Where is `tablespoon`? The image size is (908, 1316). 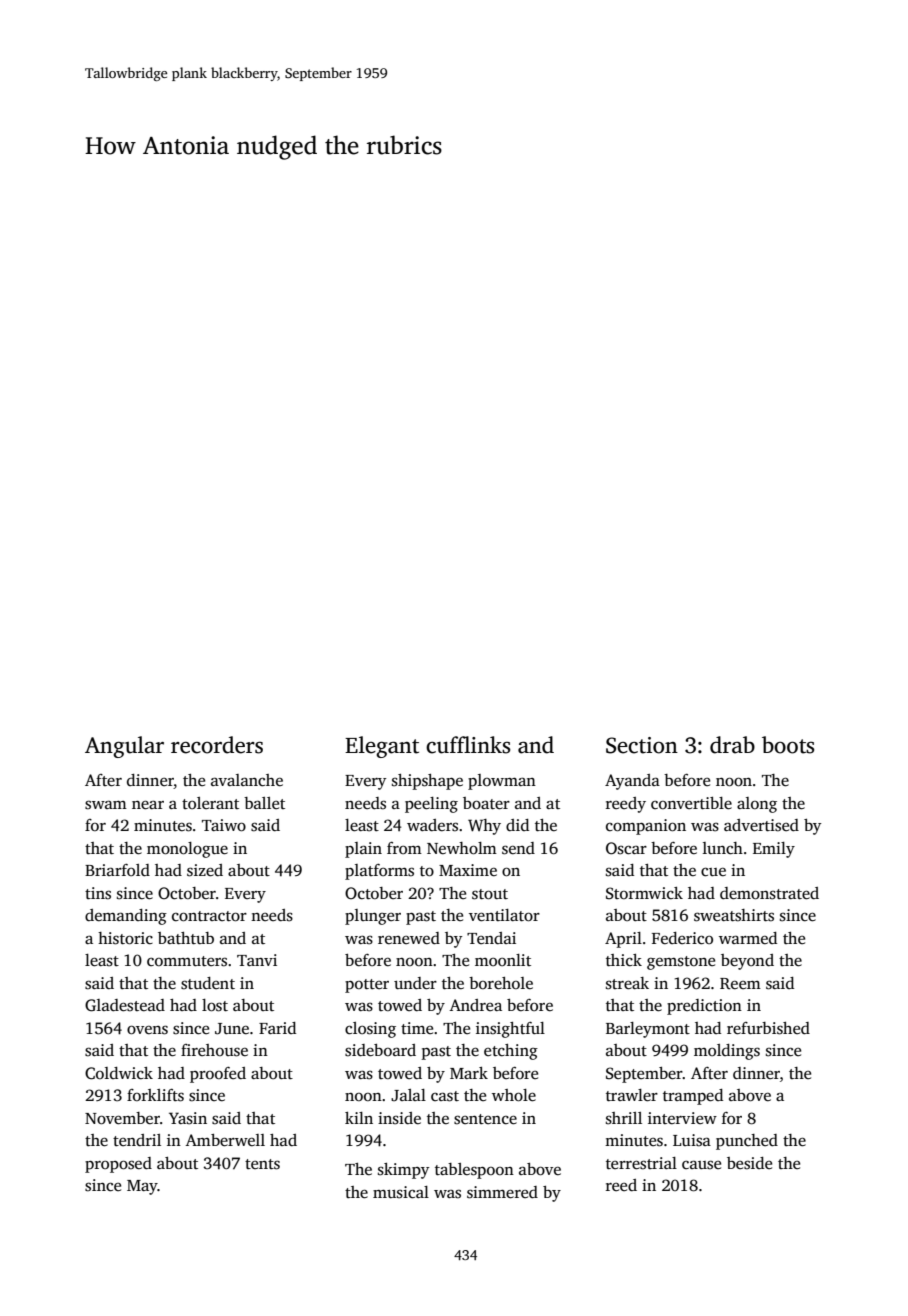 tablespoon is located at coordinates (474, 1171).
